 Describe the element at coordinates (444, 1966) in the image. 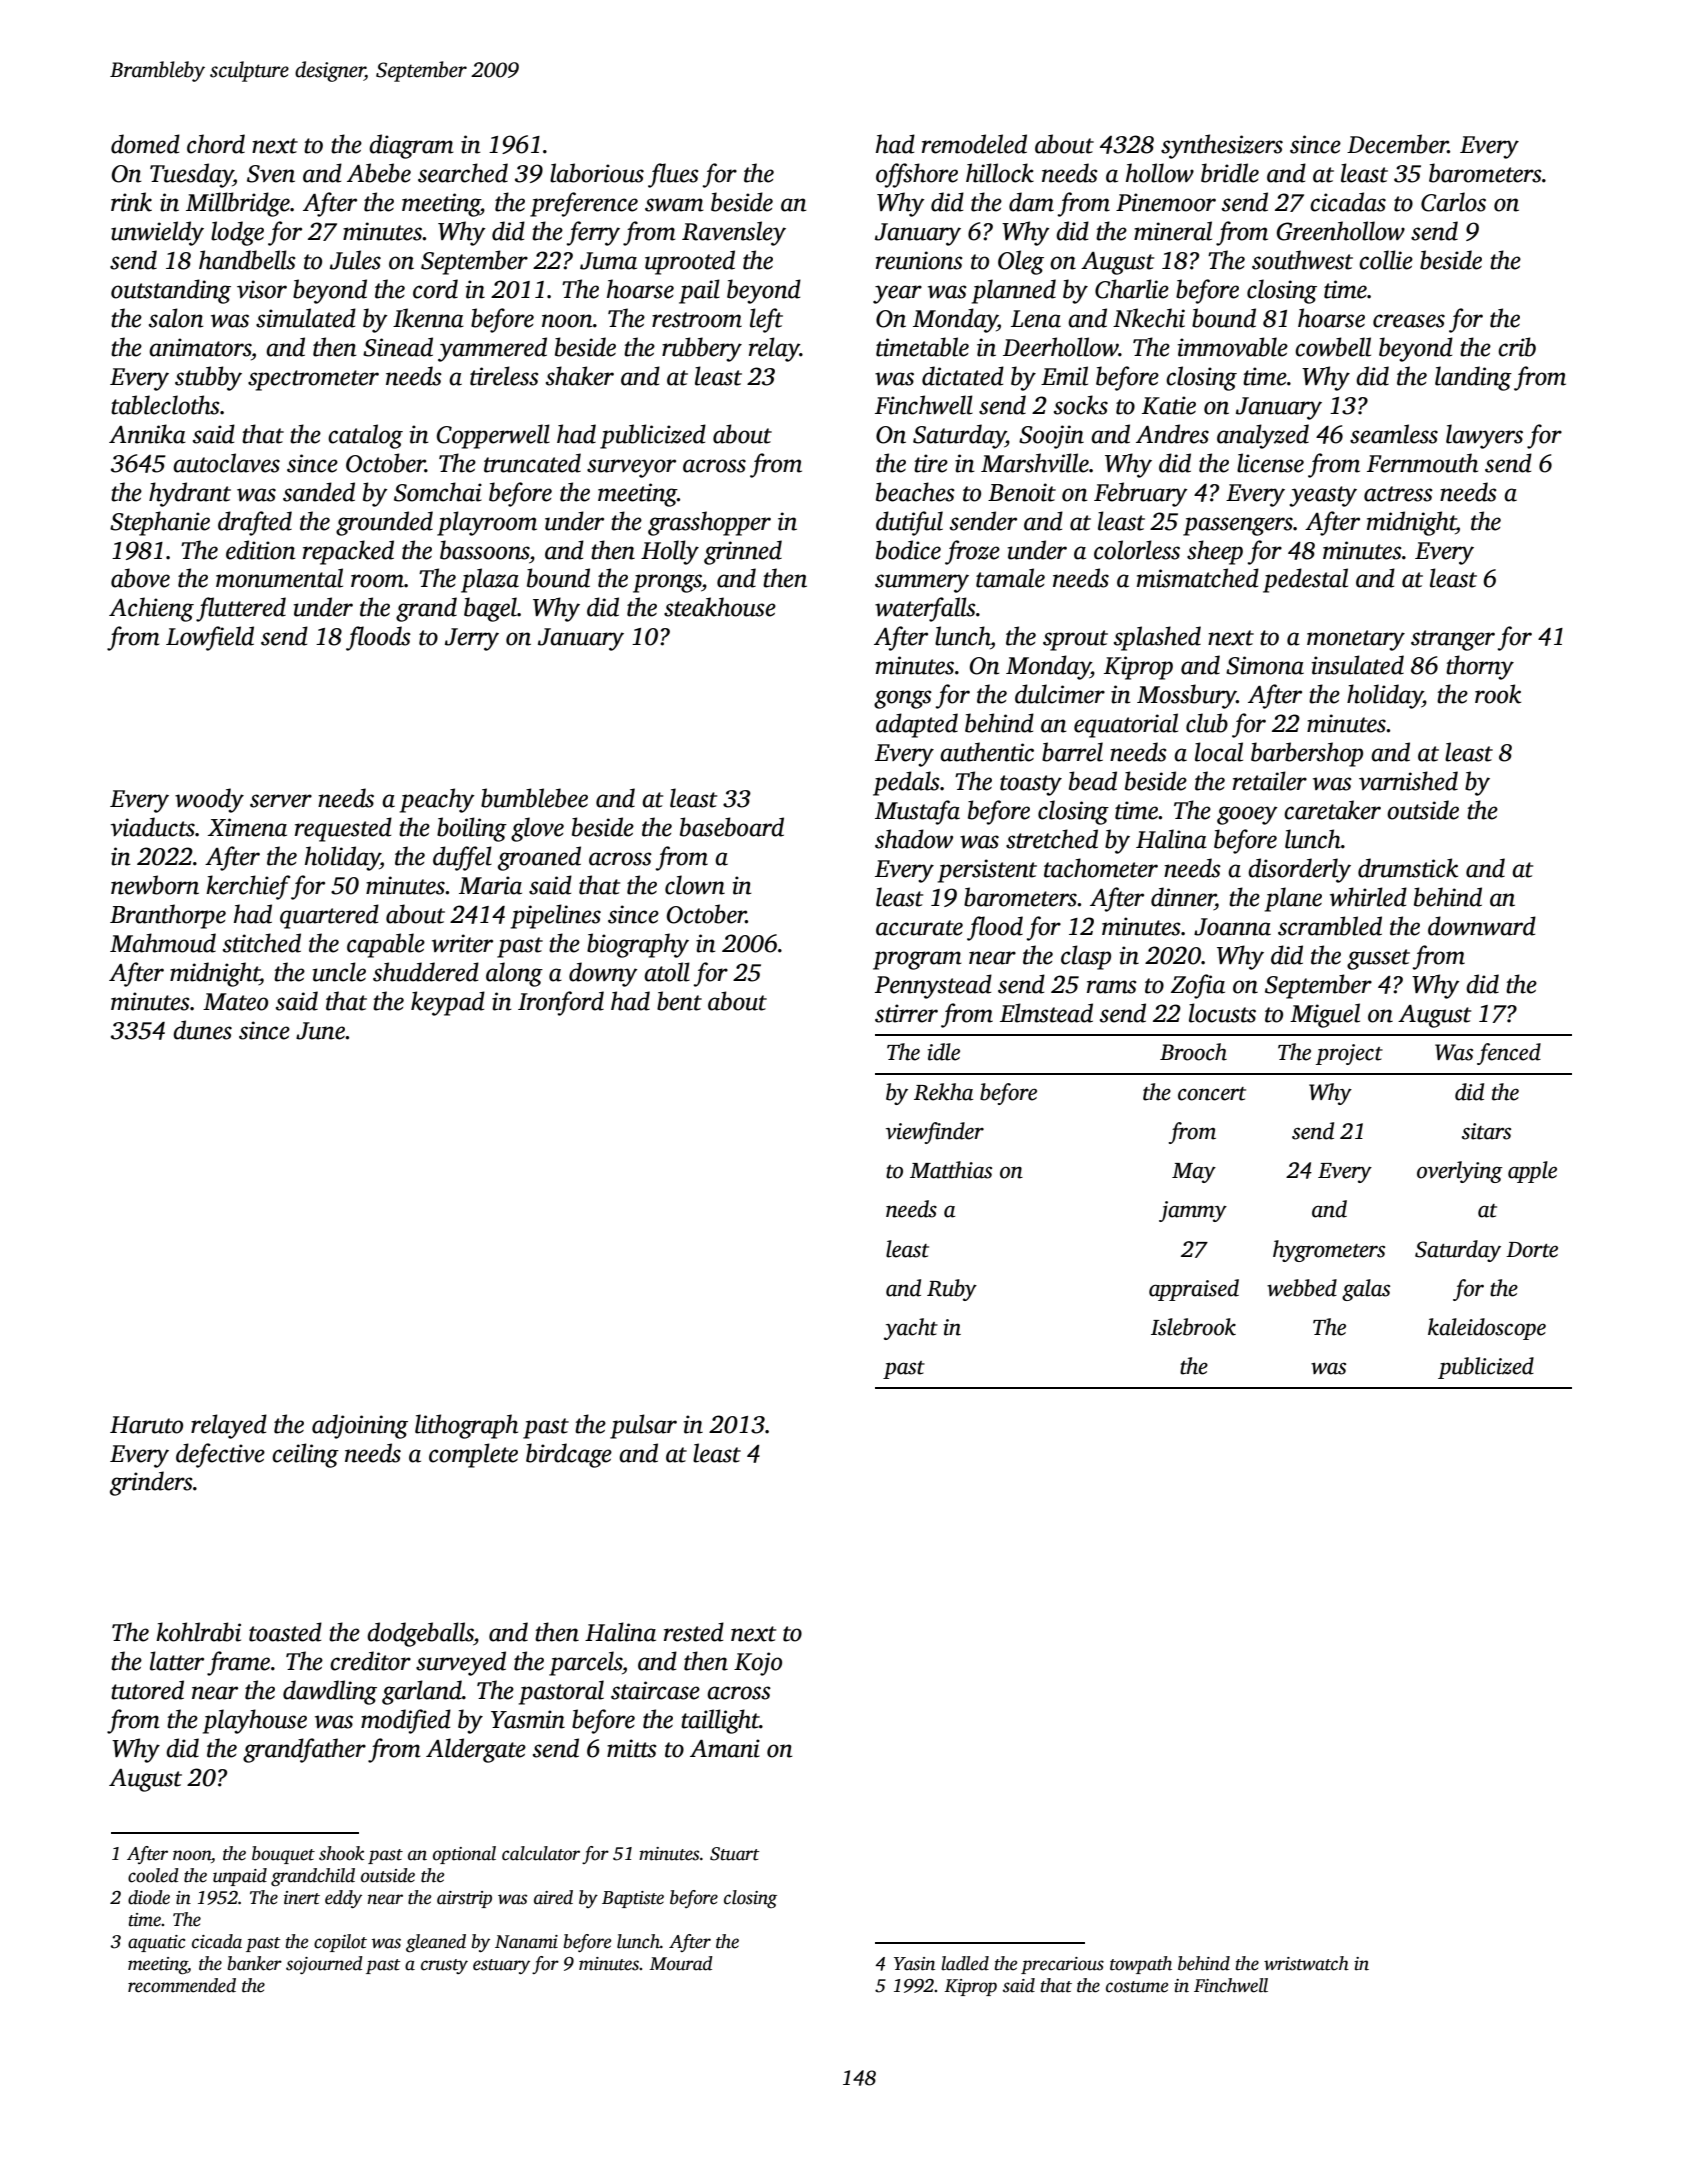

I see `crusty` at that location.
